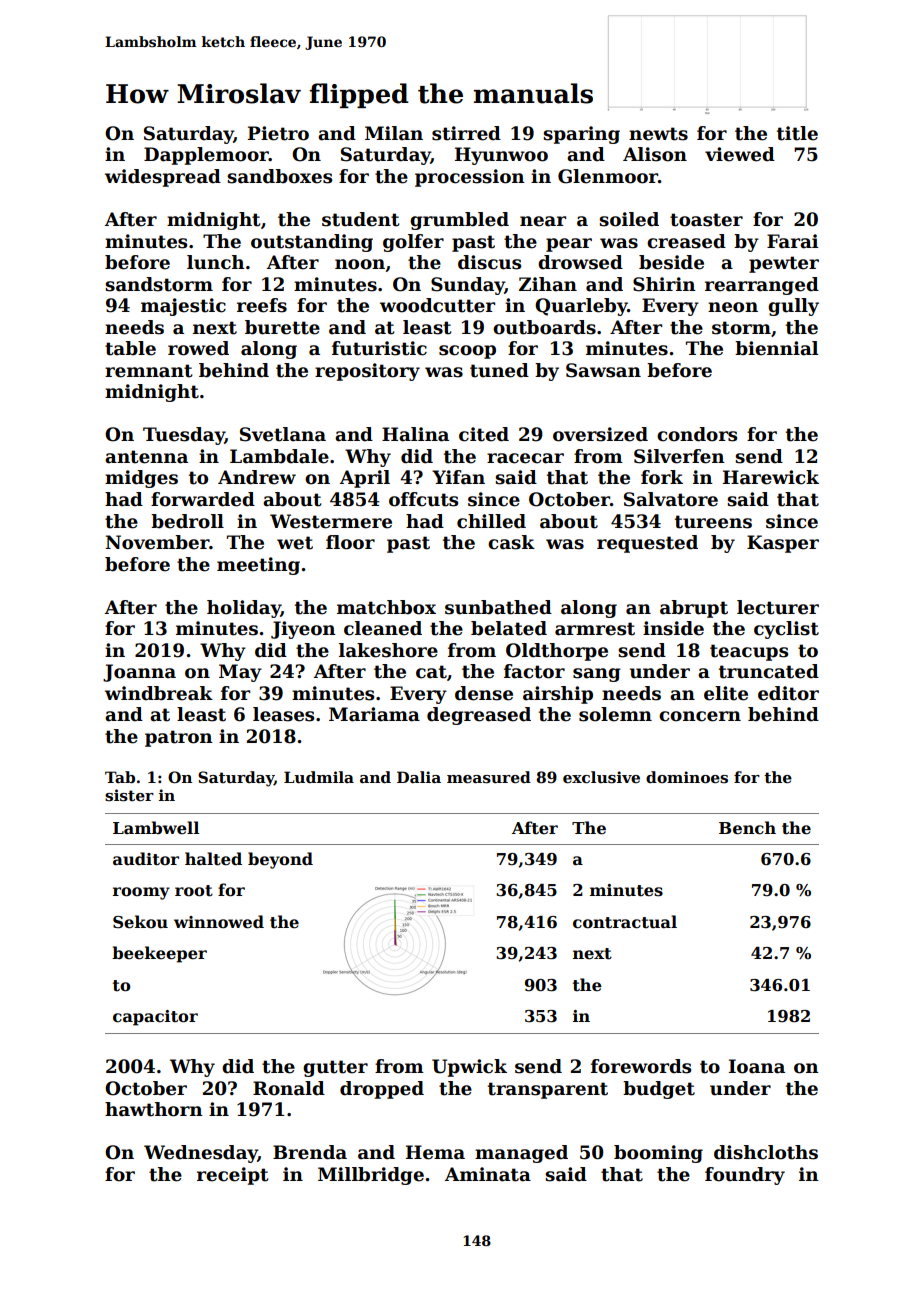 The image size is (924, 1308). Describe the element at coordinates (282, 327) in the screenshot. I see `burette` at that location.
